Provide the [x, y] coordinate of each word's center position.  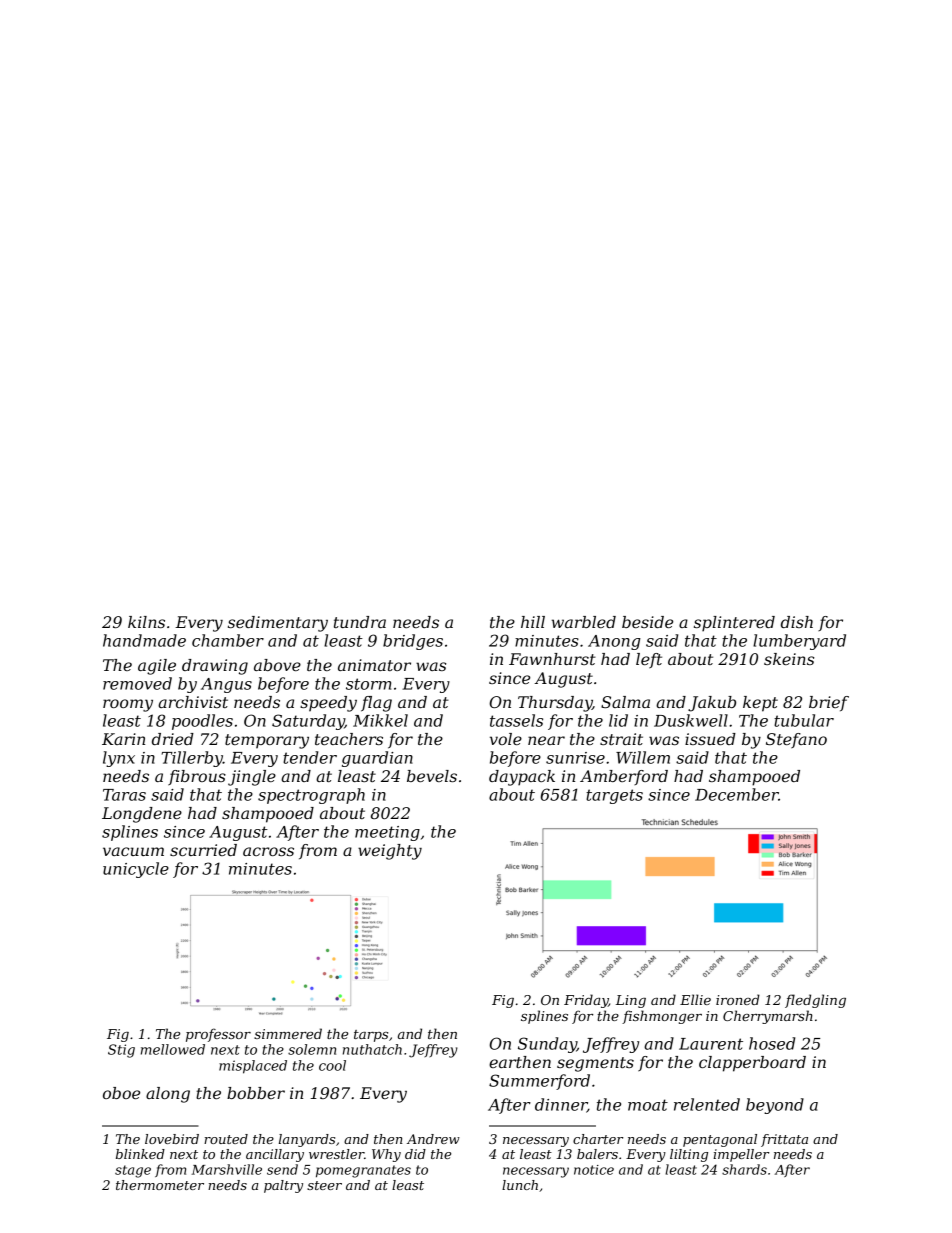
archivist [193, 702]
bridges [413, 642]
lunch [520, 1185]
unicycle [136, 870]
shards [744, 1169]
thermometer [160, 1185]
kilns [146, 622]
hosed [772, 1043]
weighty [390, 852]
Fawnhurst [552, 659]
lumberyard [799, 642]
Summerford [539, 1082]
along [168, 1095]
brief [829, 703]
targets [614, 796]
